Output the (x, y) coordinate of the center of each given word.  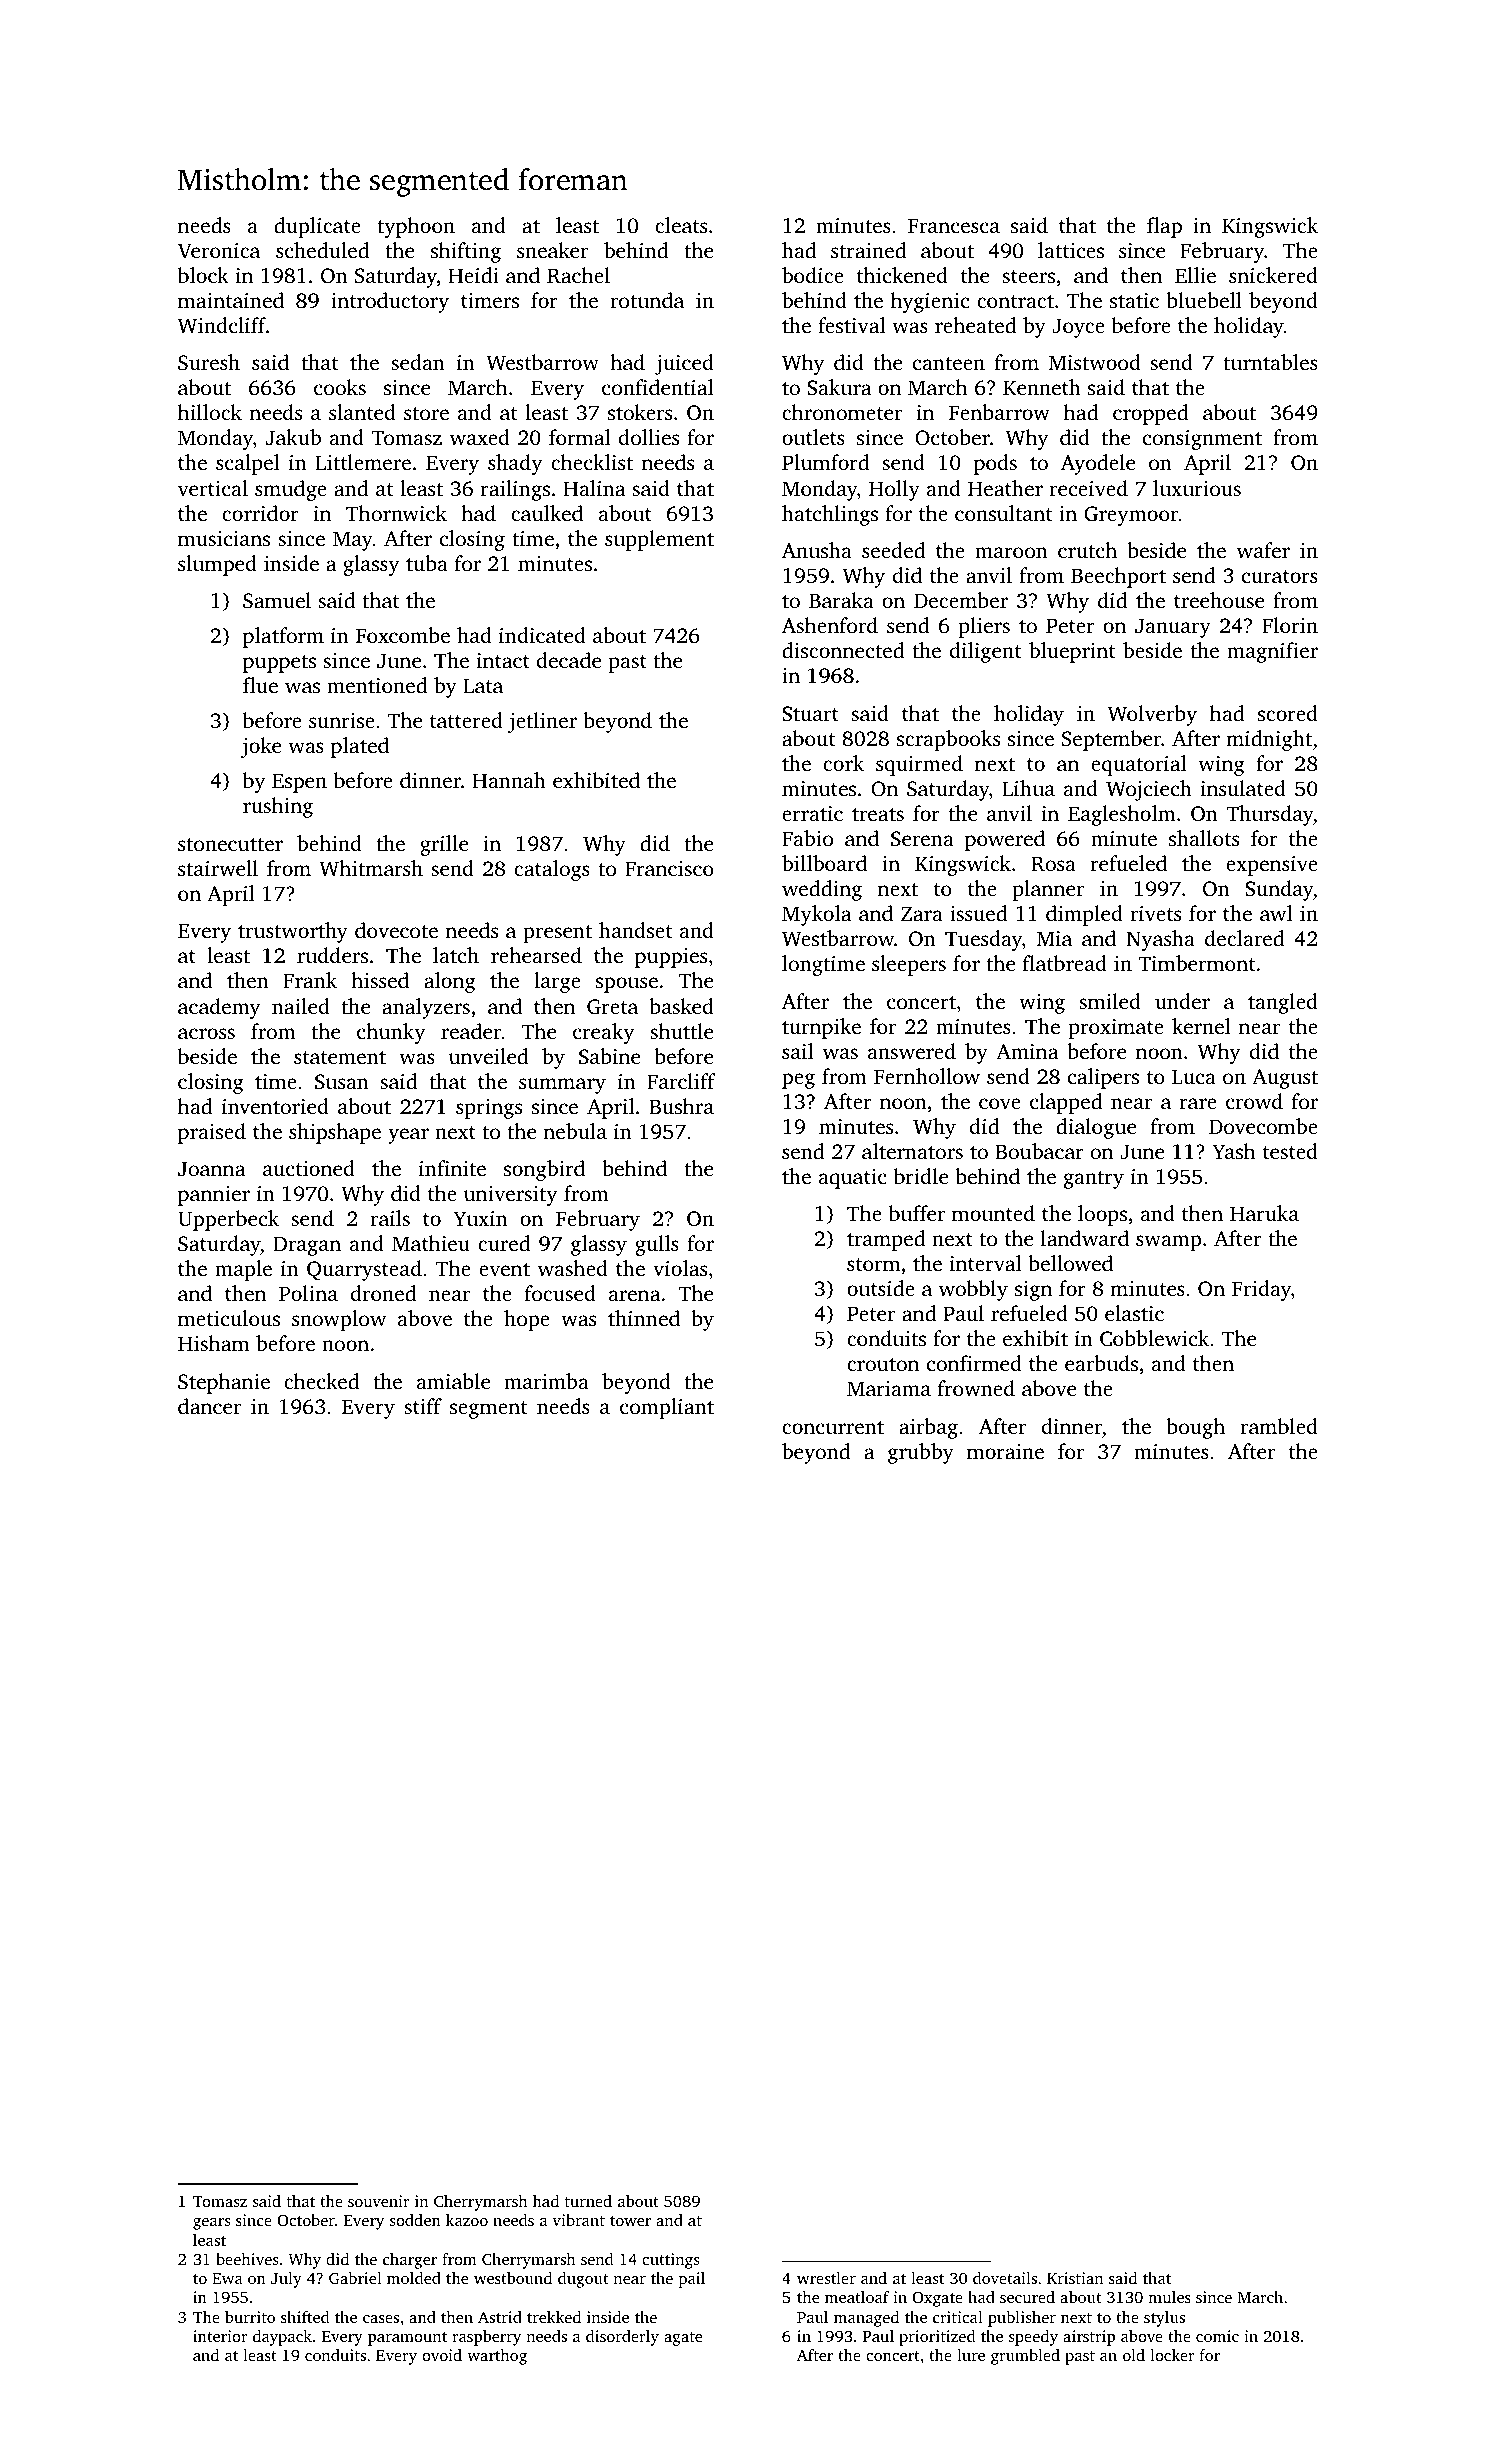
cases (381, 2319)
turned (588, 2201)
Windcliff (222, 325)
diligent (985, 652)
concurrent (833, 1427)
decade (569, 660)
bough (1195, 1428)
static (1134, 300)
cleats (681, 225)
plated (360, 747)
